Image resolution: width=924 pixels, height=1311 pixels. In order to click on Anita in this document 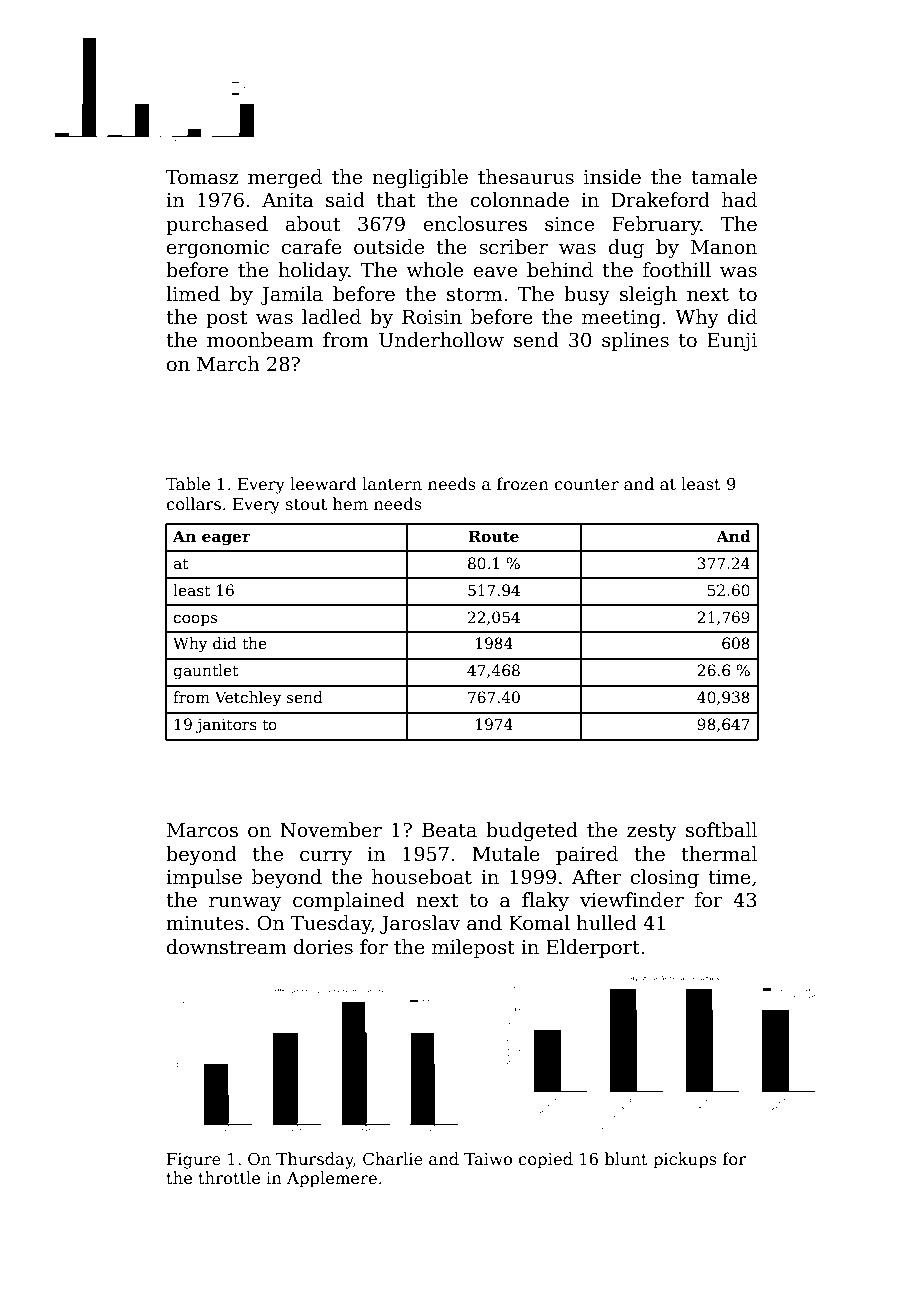, I will do `click(288, 200)`.
